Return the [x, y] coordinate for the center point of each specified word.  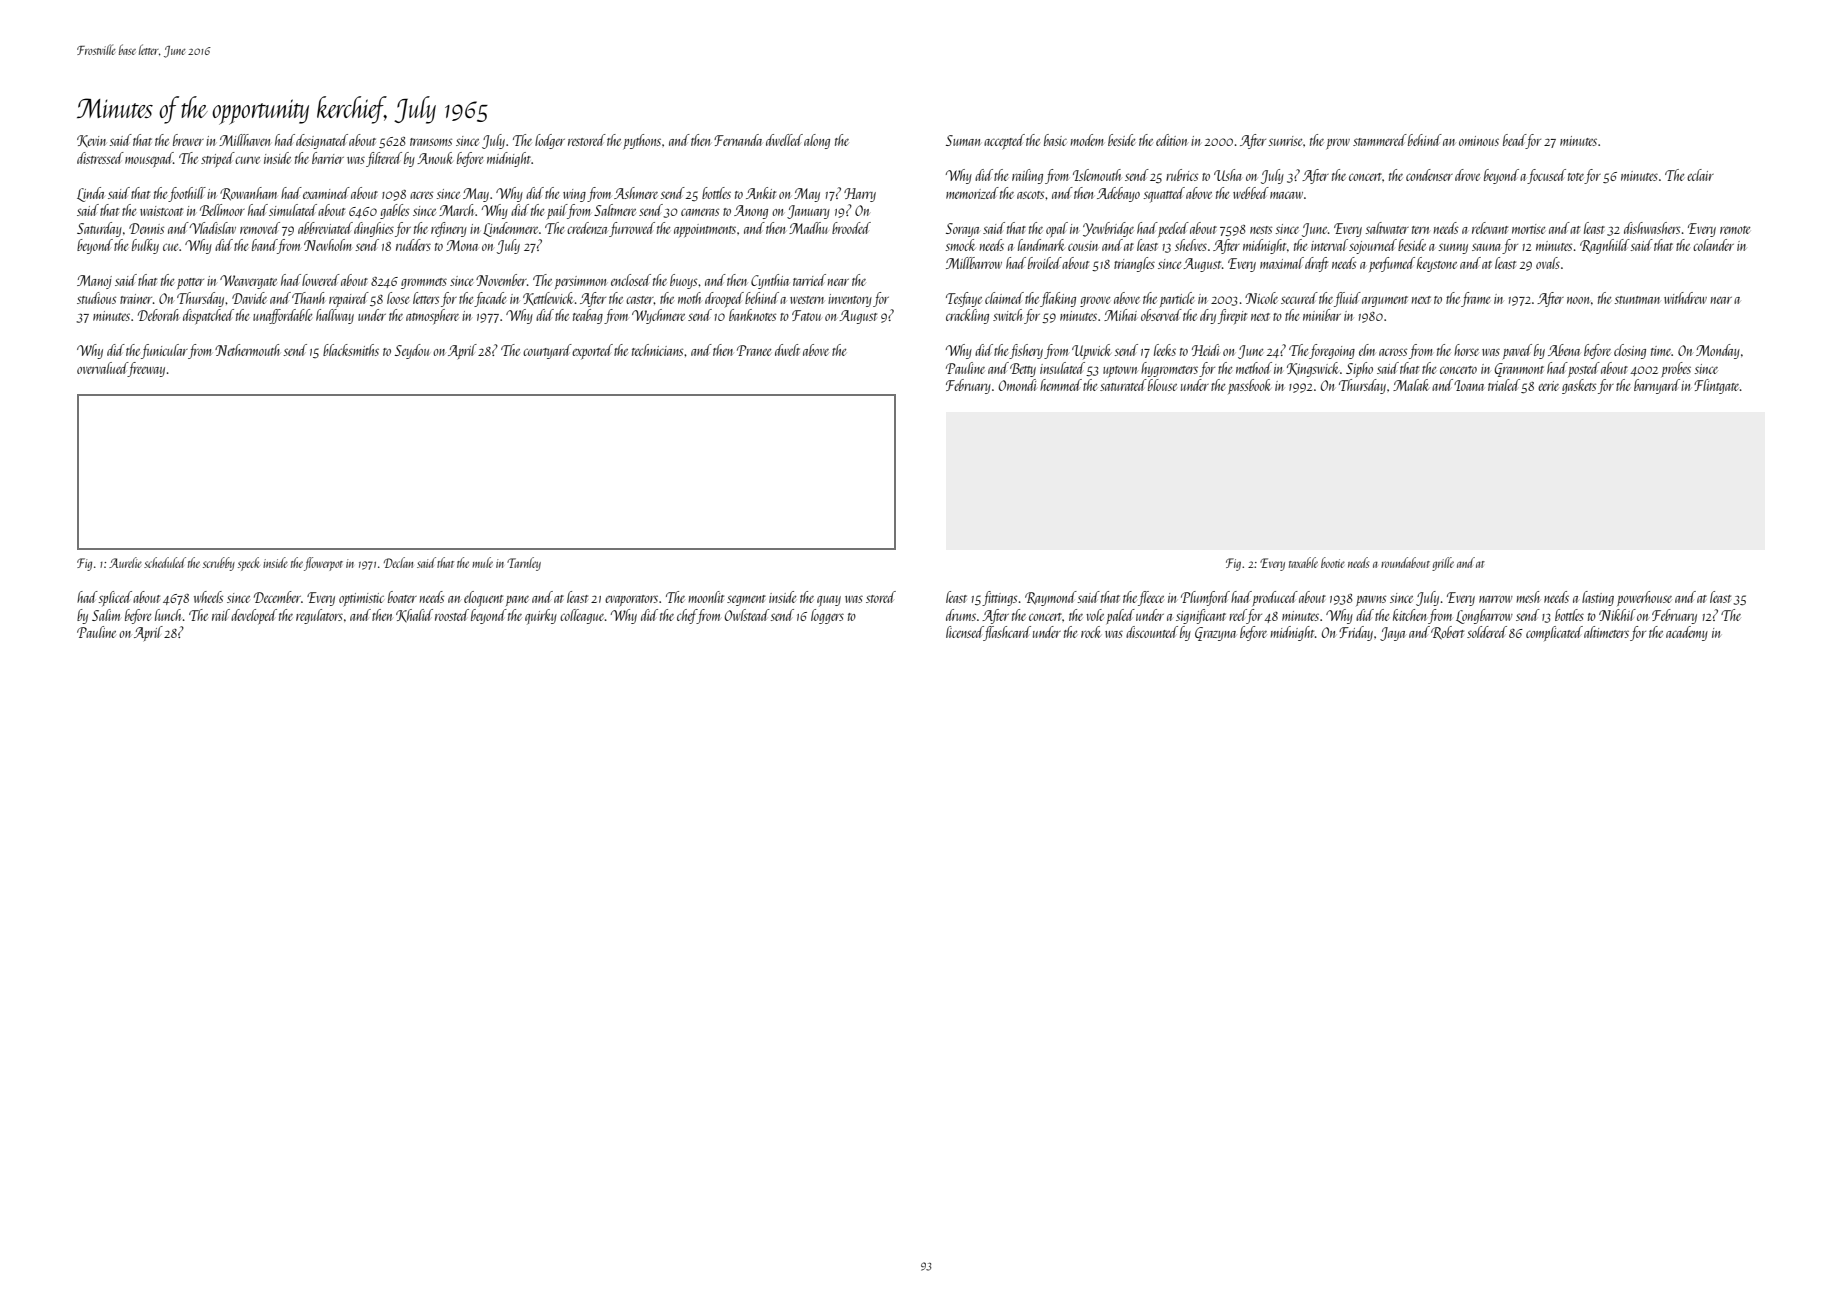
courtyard [547, 351]
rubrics [1182, 175]
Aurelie [125, 562]
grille [1443, 564]
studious [96, 298]
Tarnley [524, 564]
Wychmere [658, 316]
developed [254, 616]
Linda [90, 194]
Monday [1718, 351]
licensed [965, 633]
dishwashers [1652, 228]
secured [1299, 298]
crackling [967, 316]
